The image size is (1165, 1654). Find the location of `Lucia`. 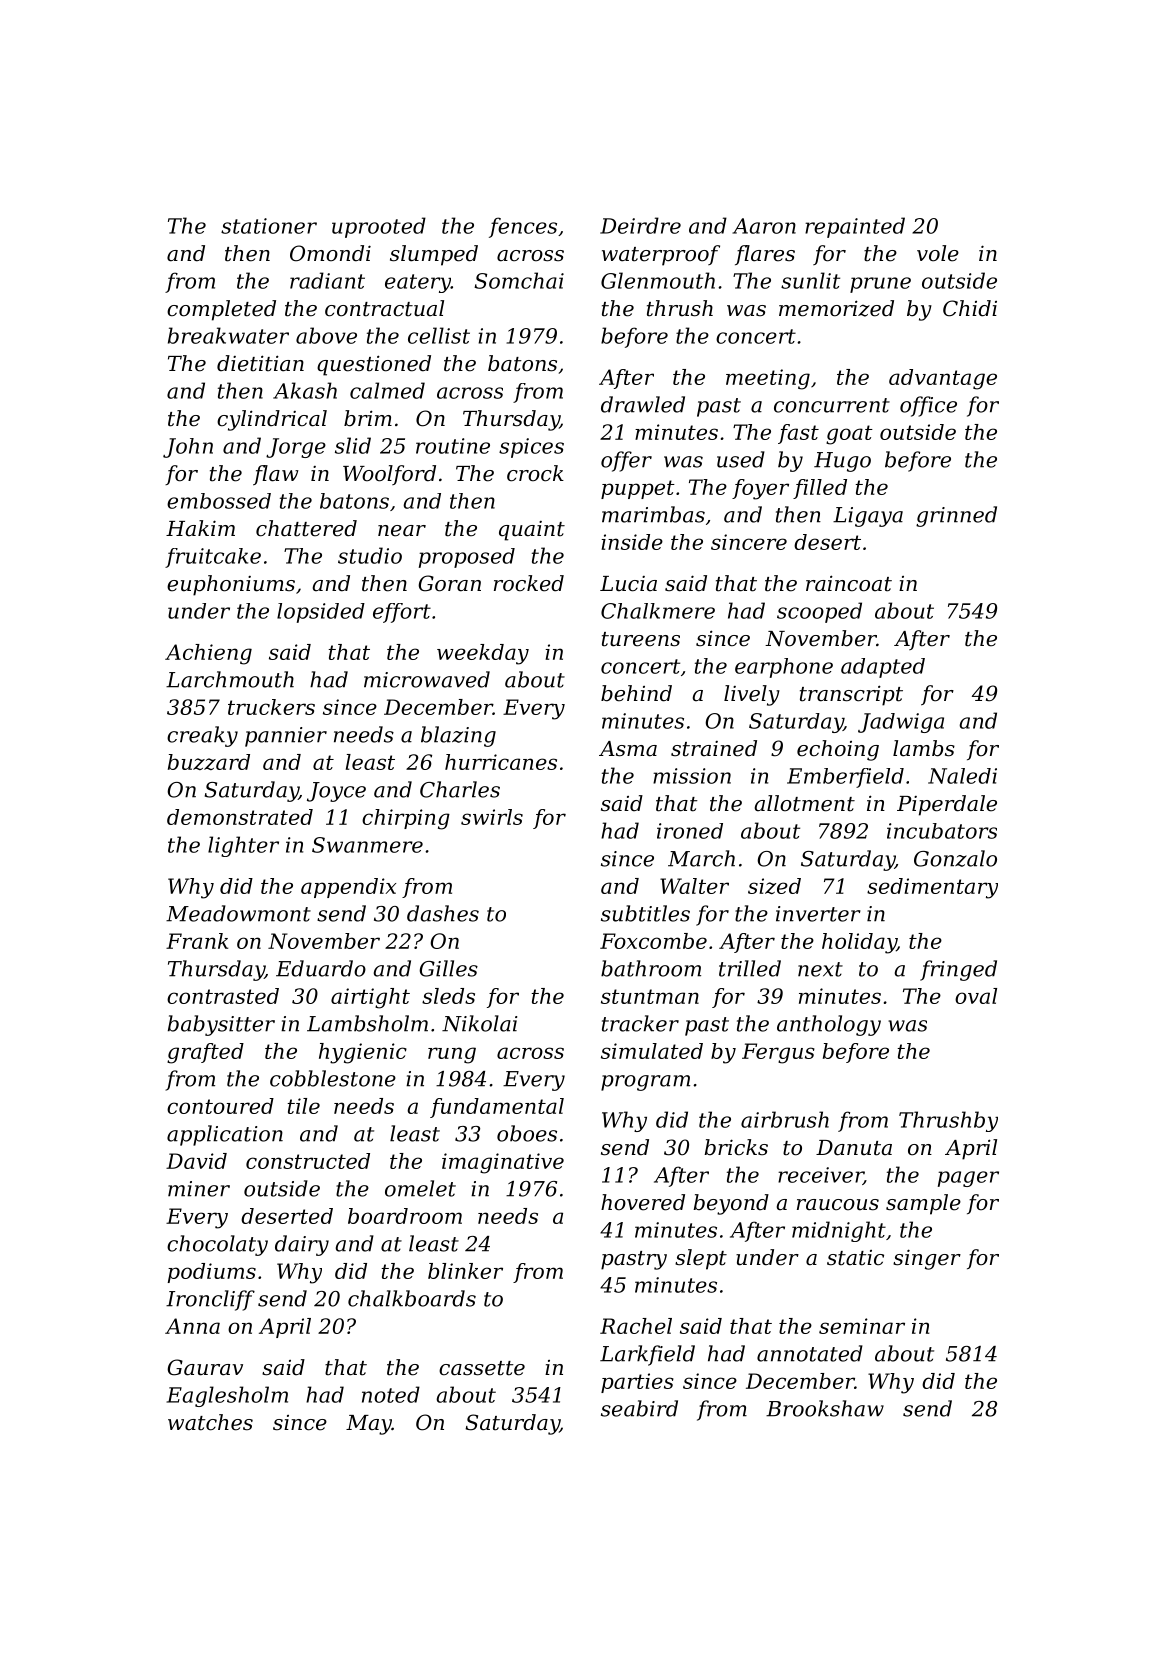

Lucia is located at coordinates (628, 584).
